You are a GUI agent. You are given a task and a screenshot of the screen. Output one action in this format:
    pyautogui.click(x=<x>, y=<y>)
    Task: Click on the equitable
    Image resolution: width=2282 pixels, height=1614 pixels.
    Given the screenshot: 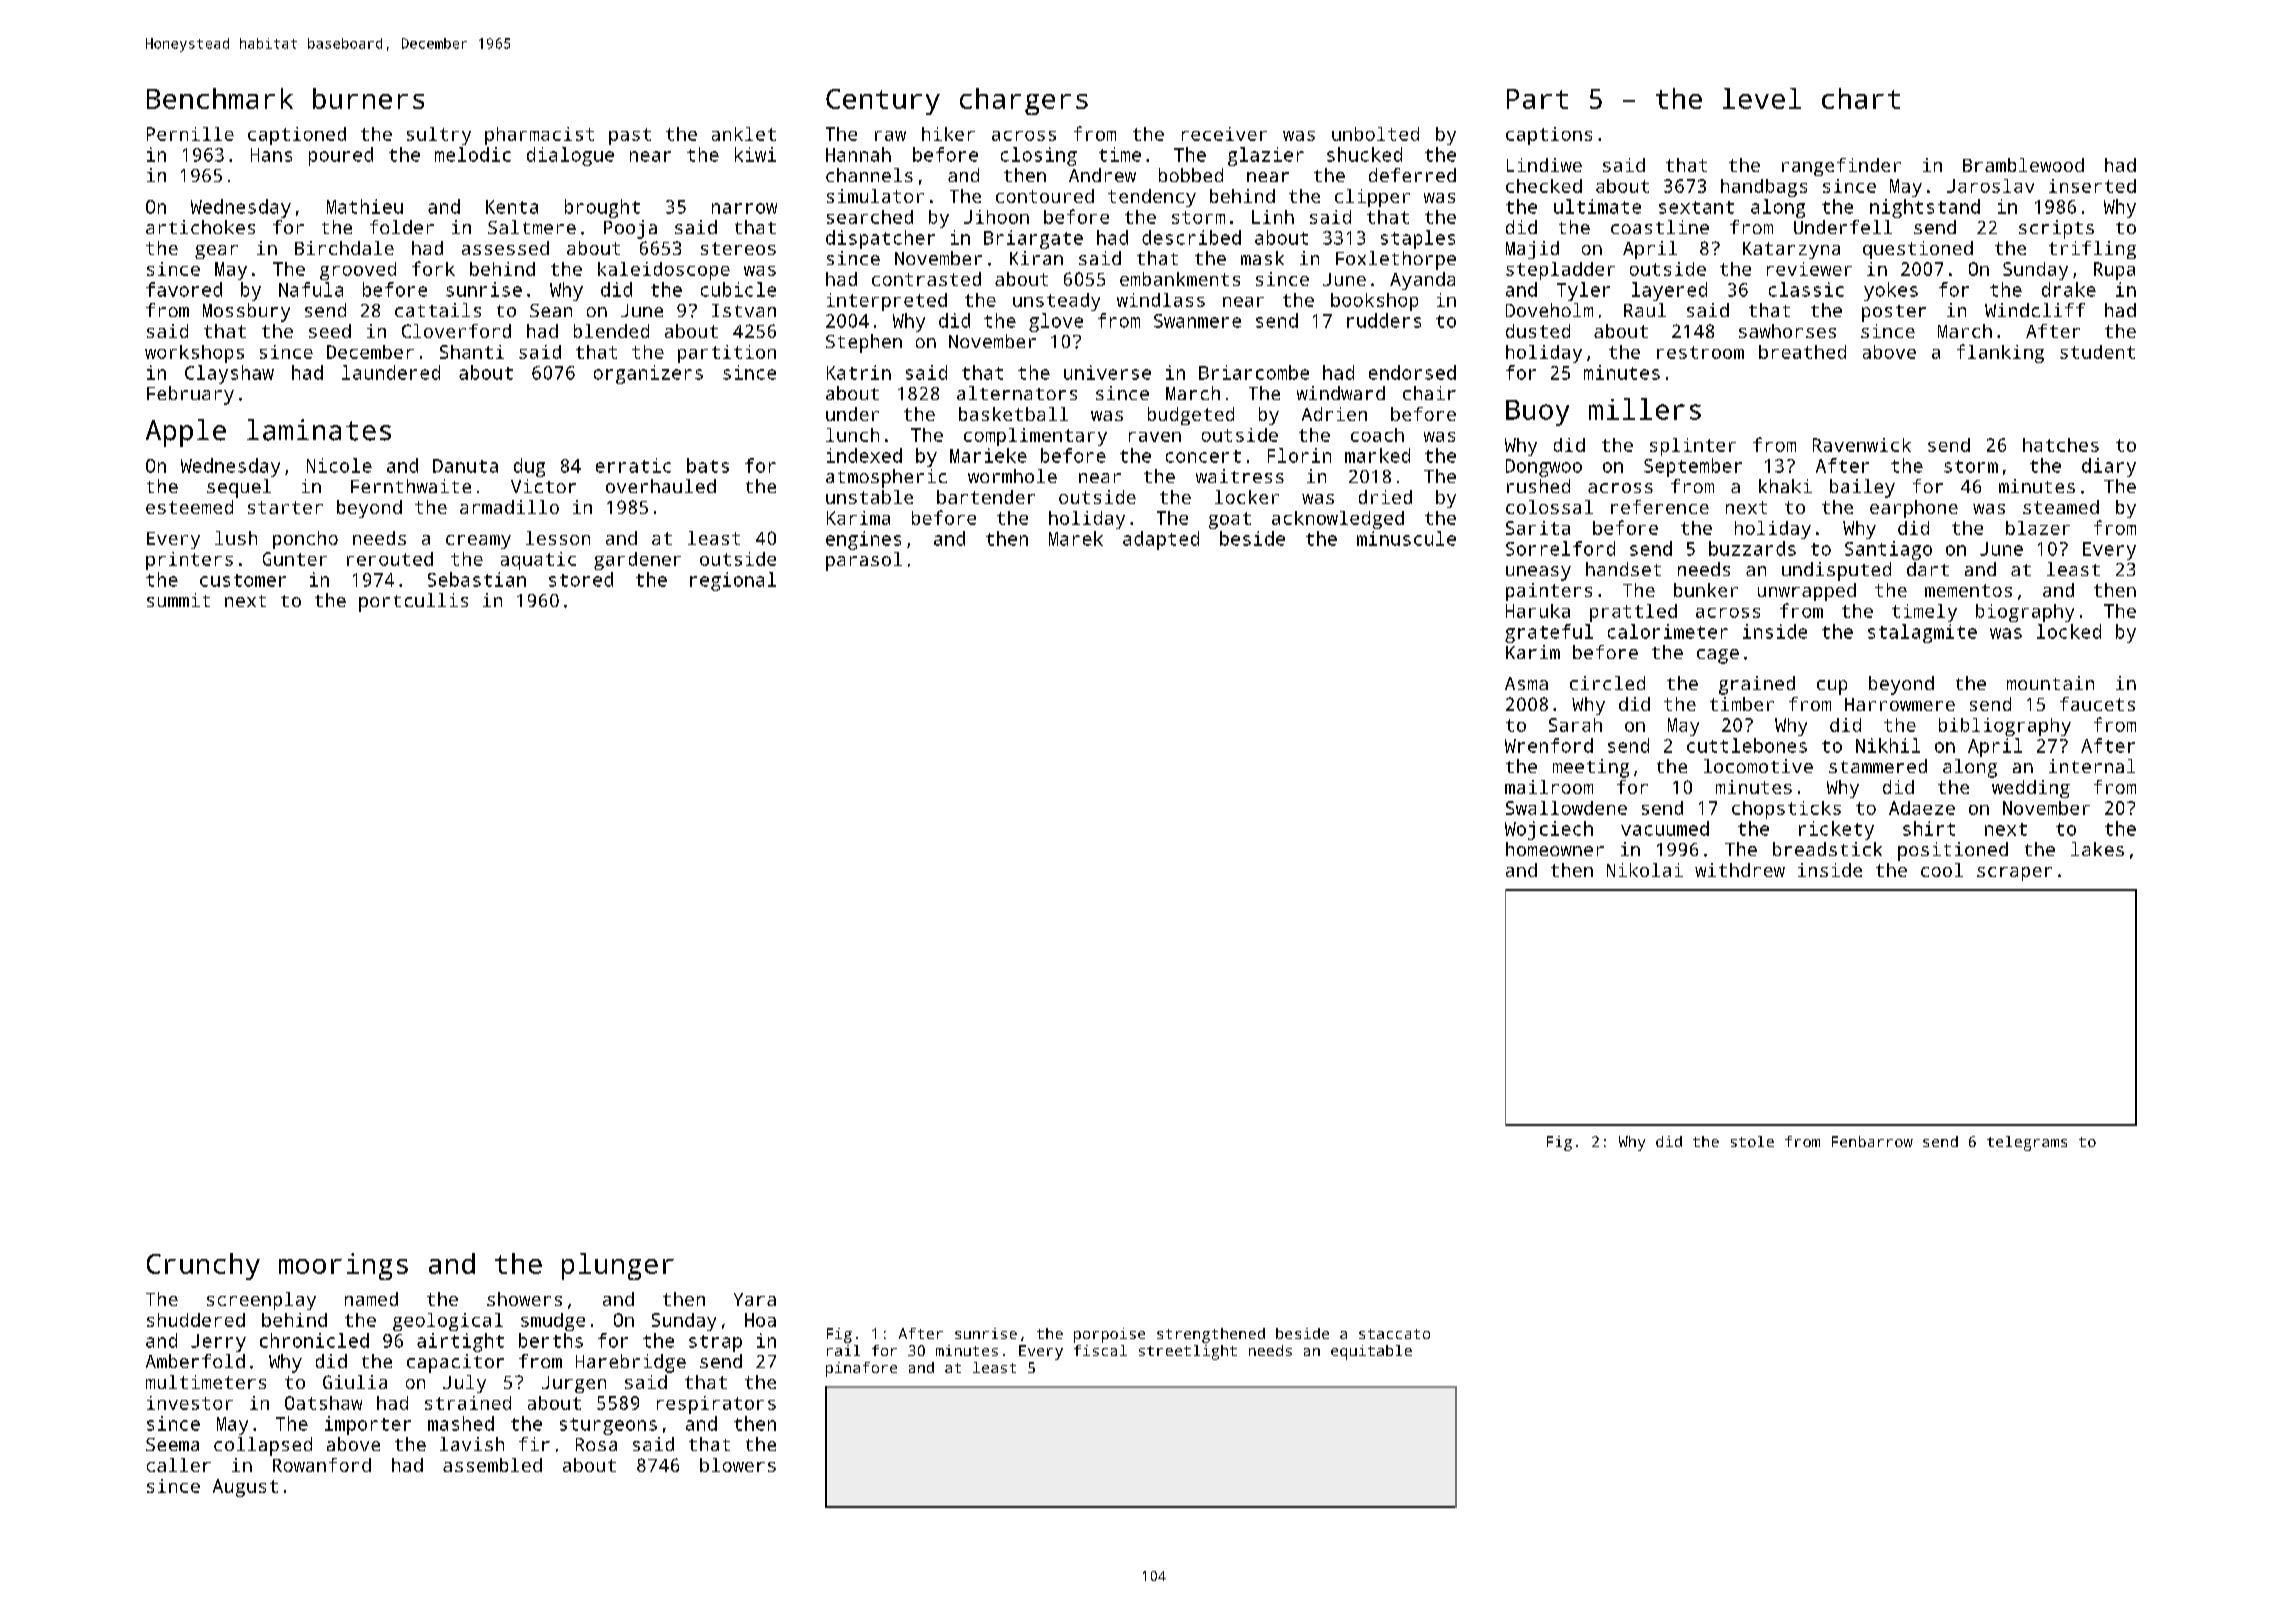 What is the action you would take?
    pyautogui.click(x=1371, y=1352)
